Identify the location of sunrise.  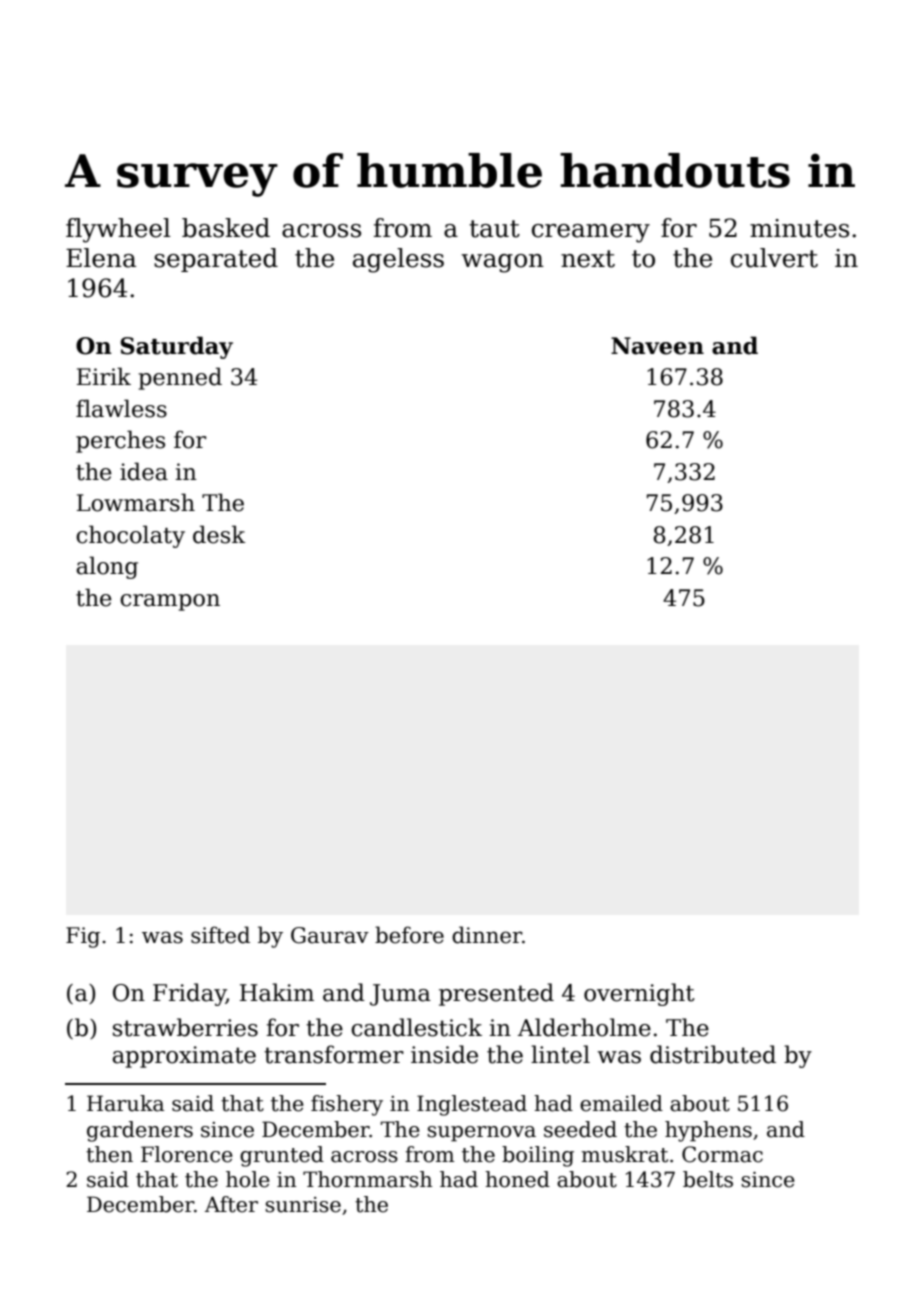
(303, 1205).
